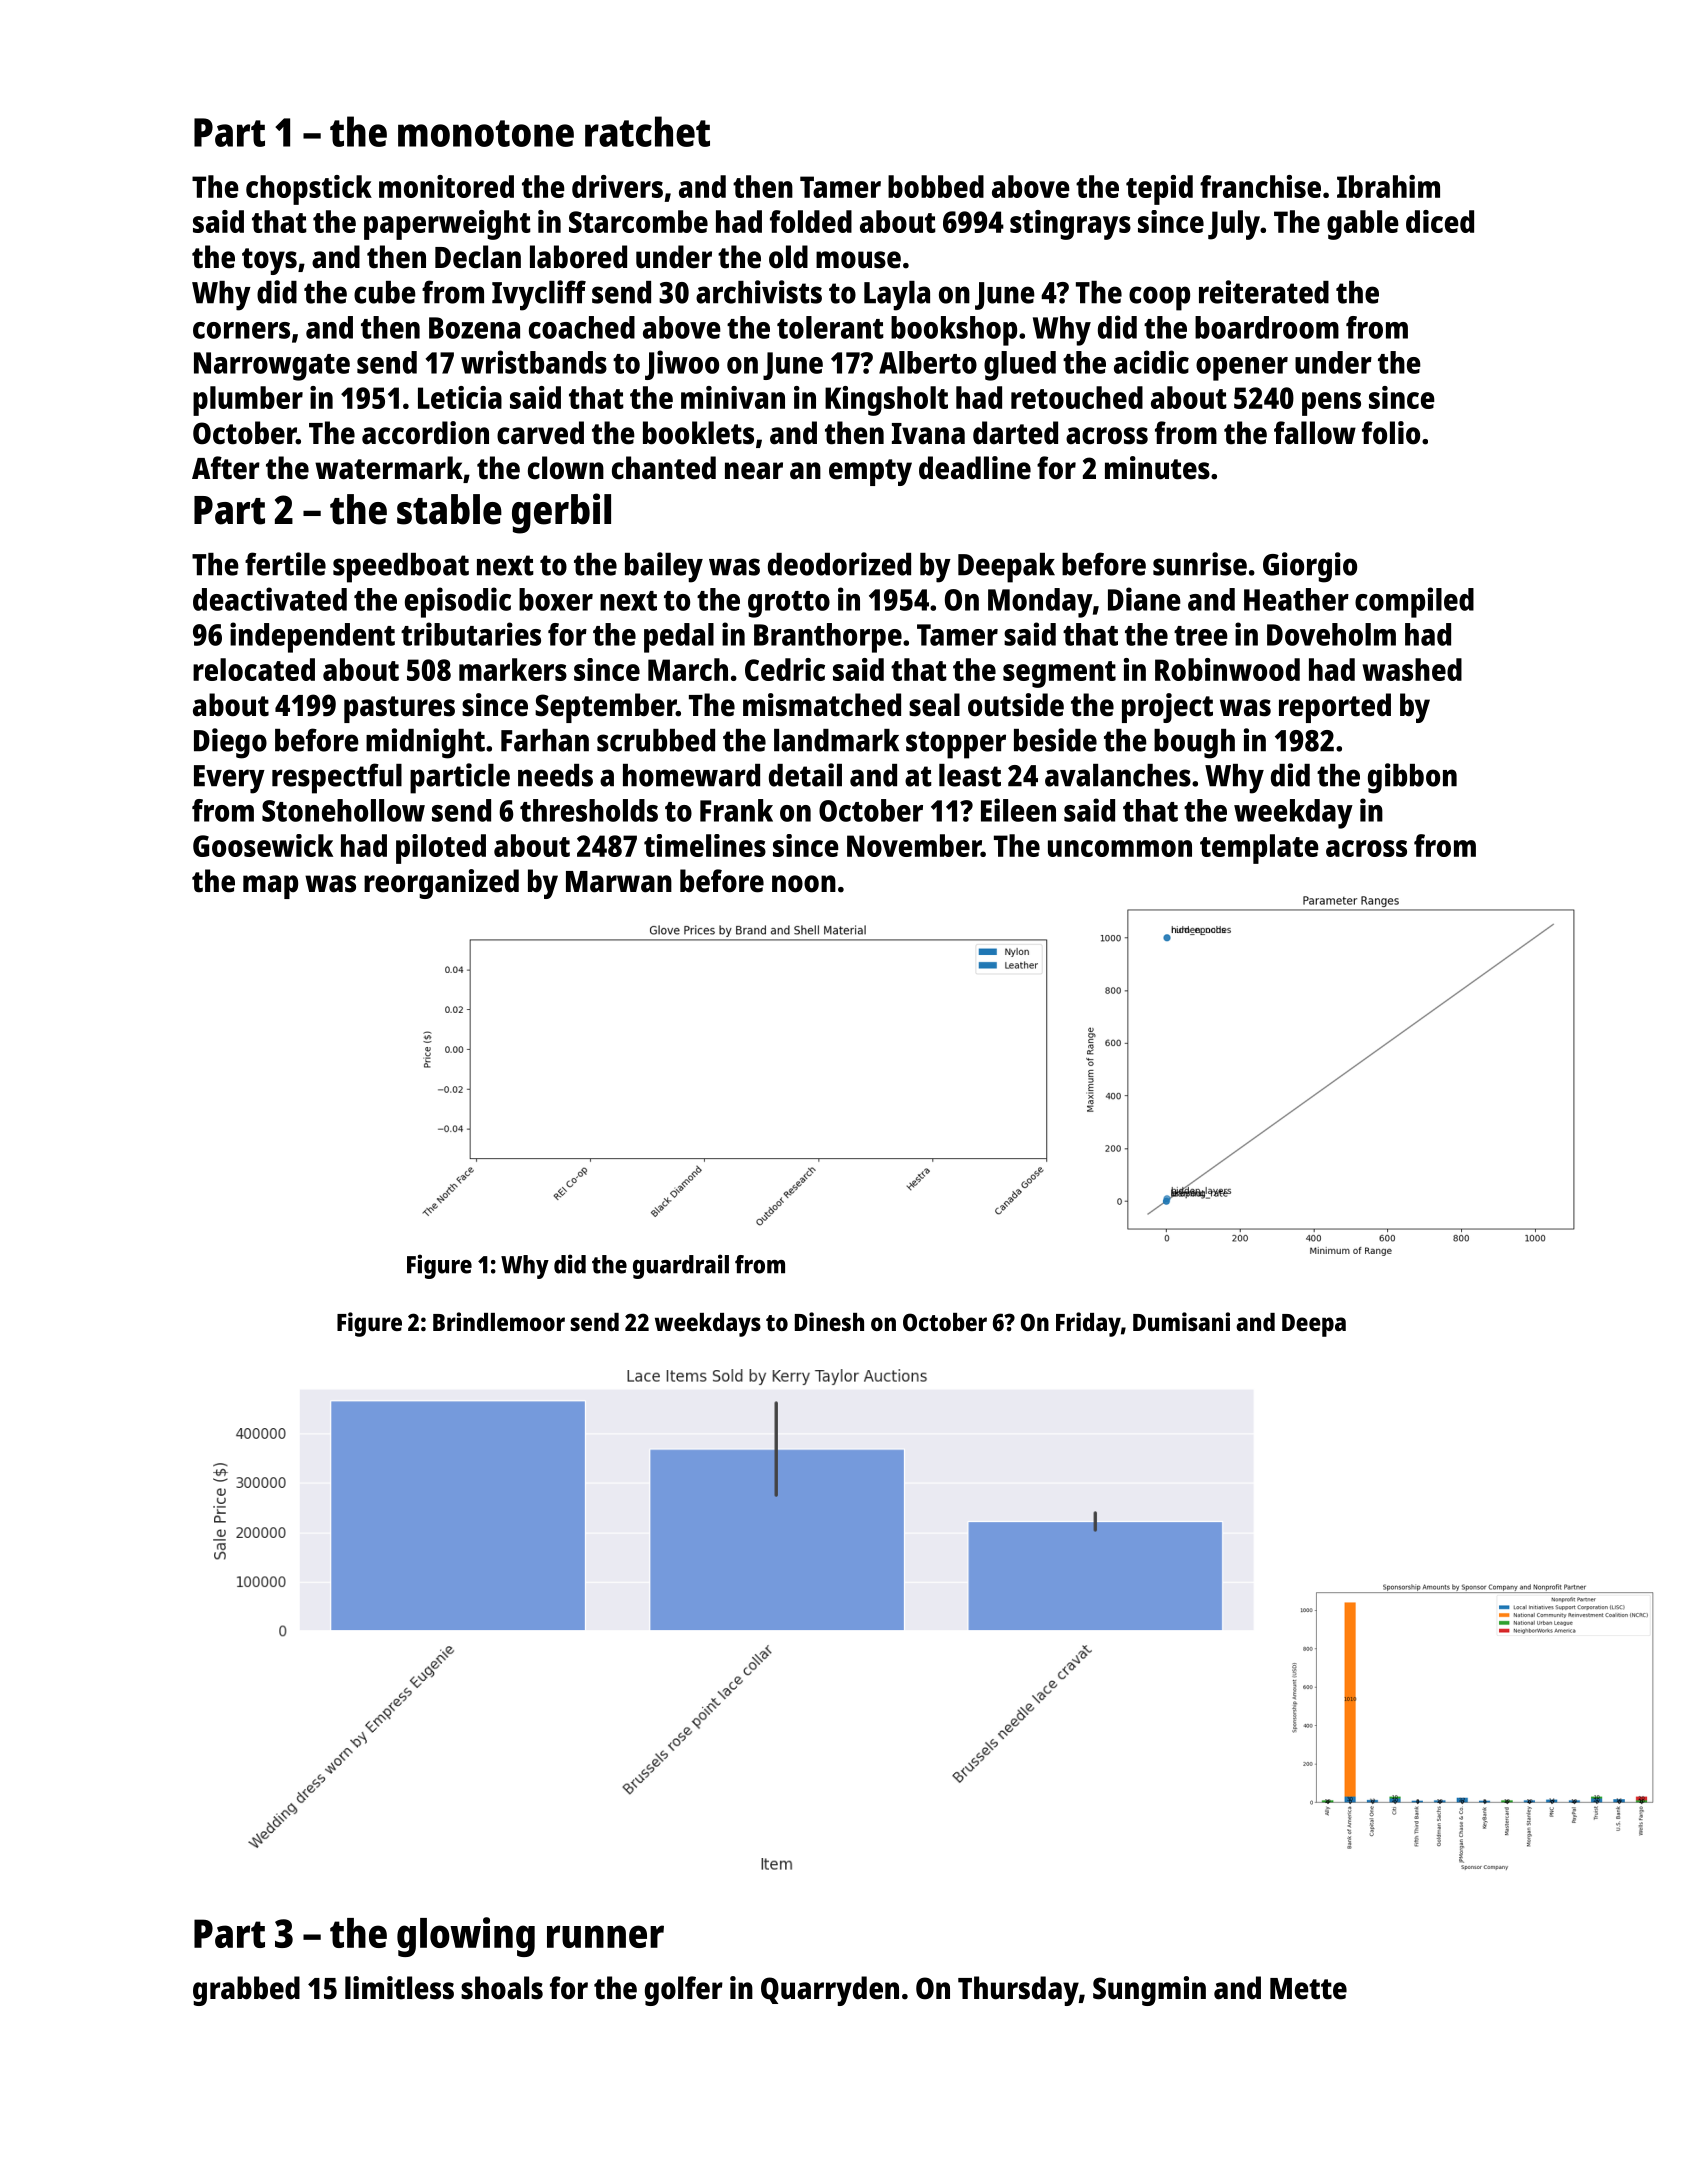 This screenshot has width=1683, height=2178. What do you see at coordinates (839, 564) in the screenshot?
I see `deodorized` at bounding box center [839, 564].
